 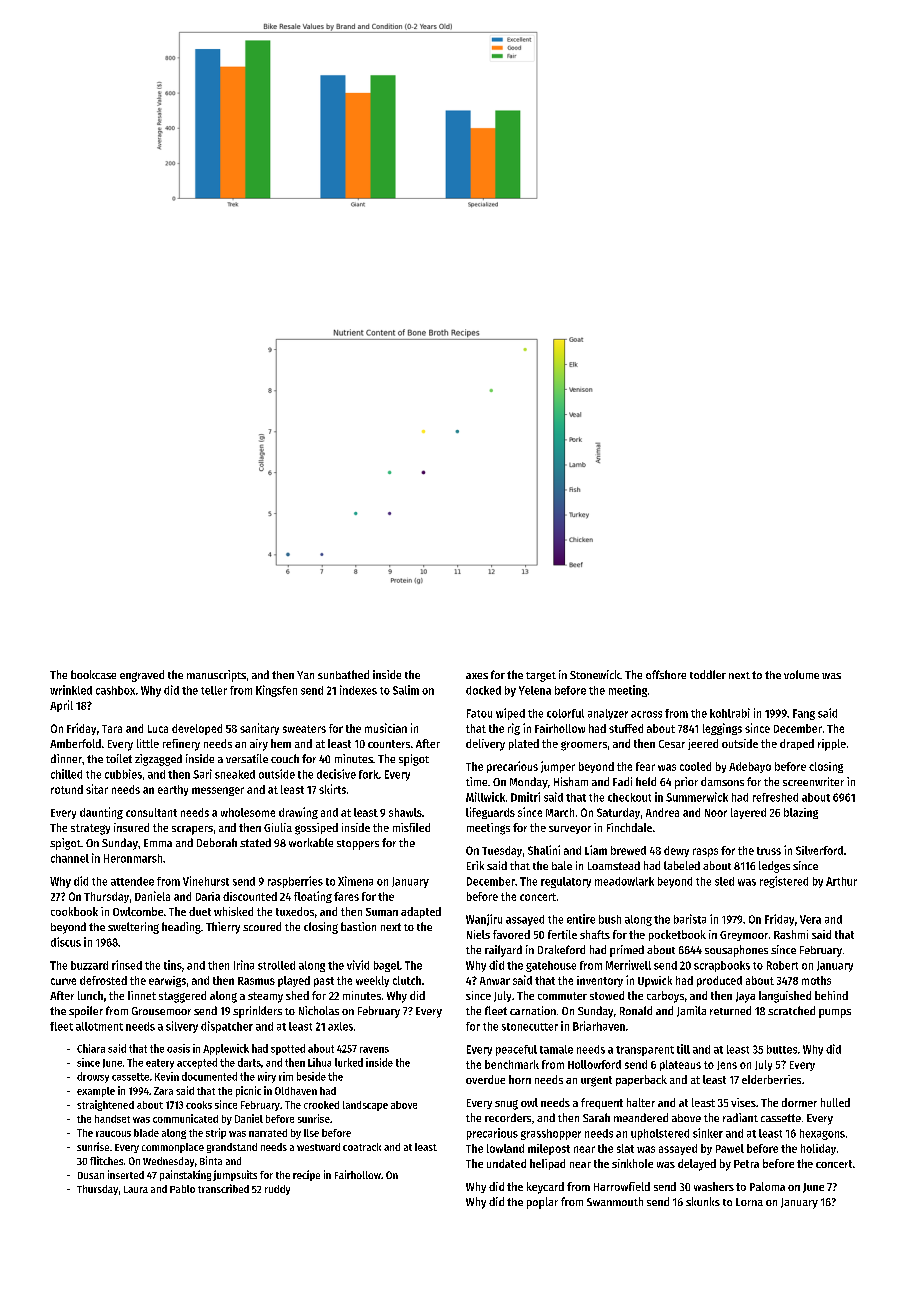 I want to click on cooks, so click(x=199, y=1105).
